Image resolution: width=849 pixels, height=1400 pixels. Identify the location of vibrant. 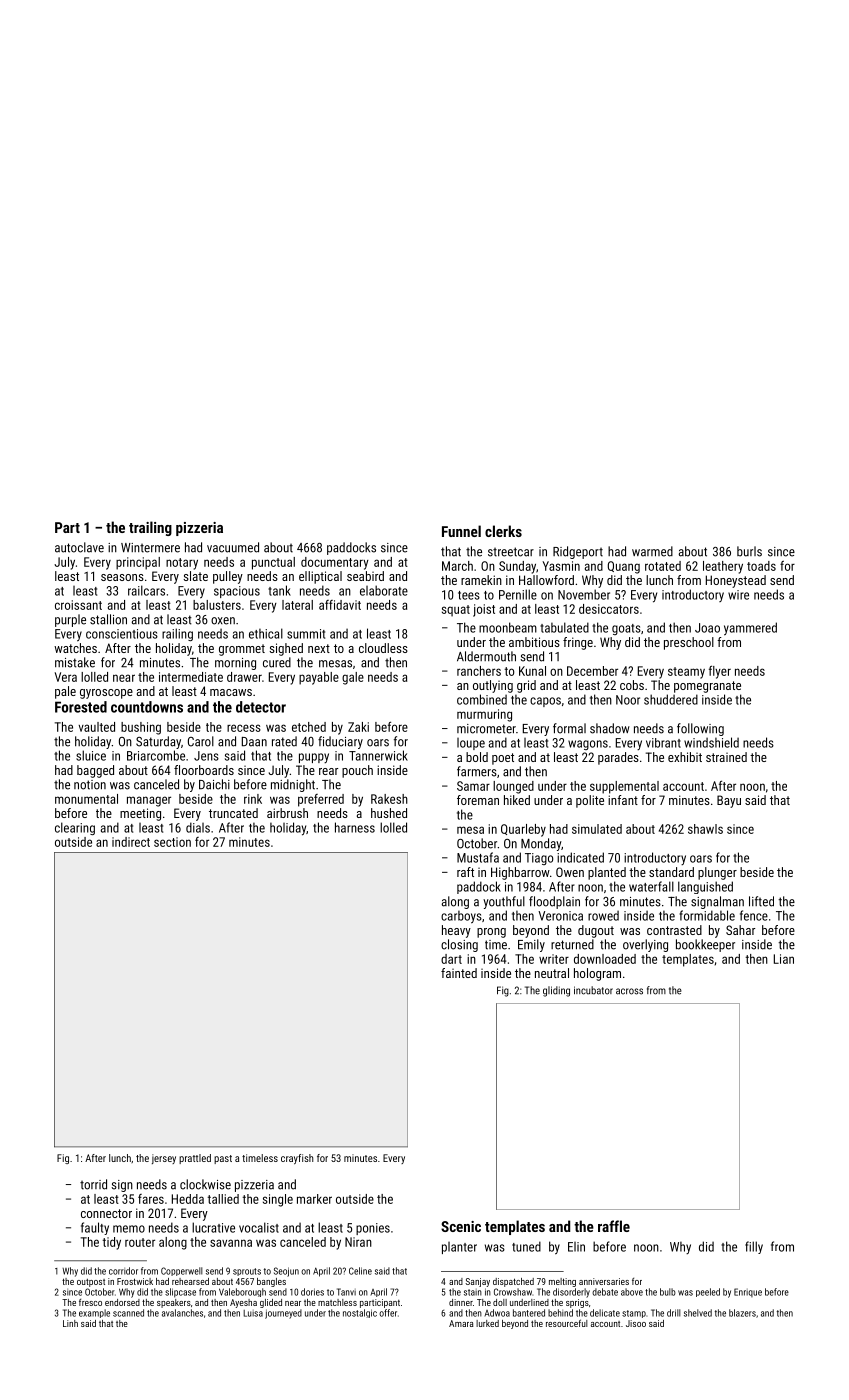
(663, 743).
